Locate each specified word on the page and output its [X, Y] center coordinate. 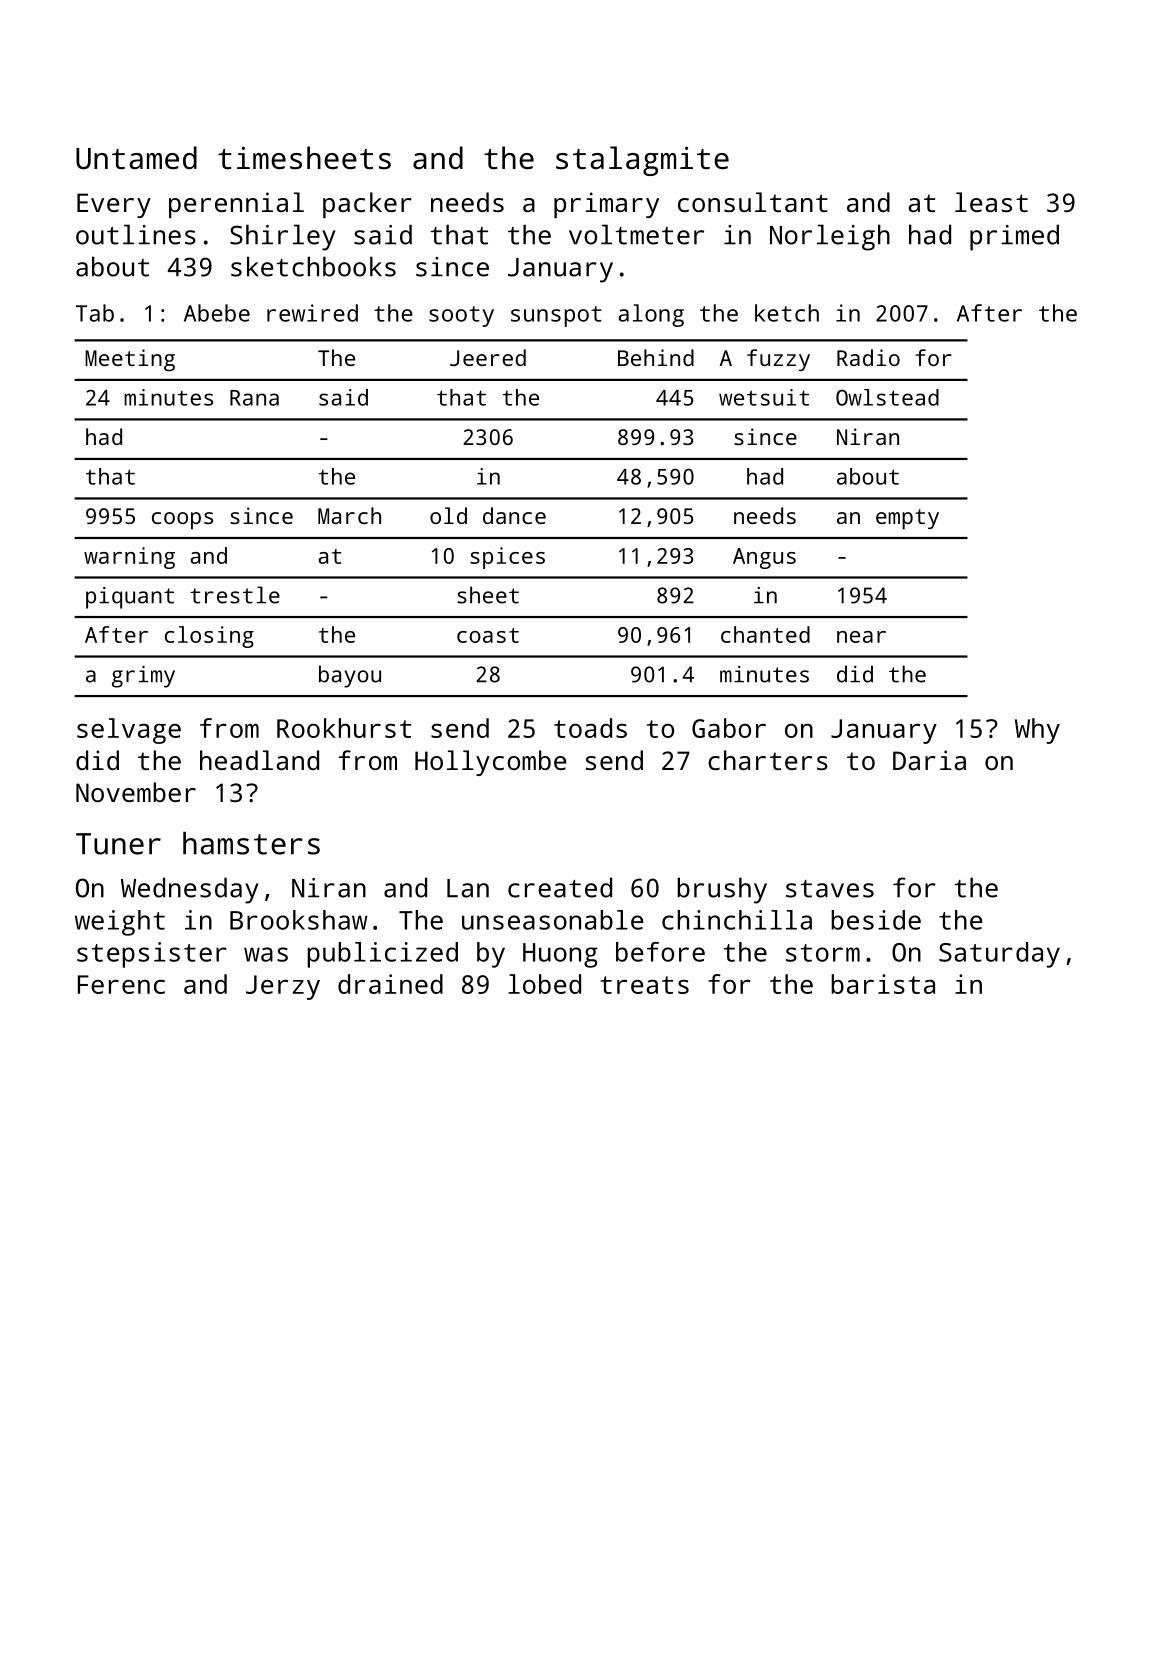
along [651, 315]
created [560, 887]
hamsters [251, 843]
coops [182, 521]
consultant [753, 202]
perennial [236, 205]
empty [907, 519]
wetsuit [764, 397]
